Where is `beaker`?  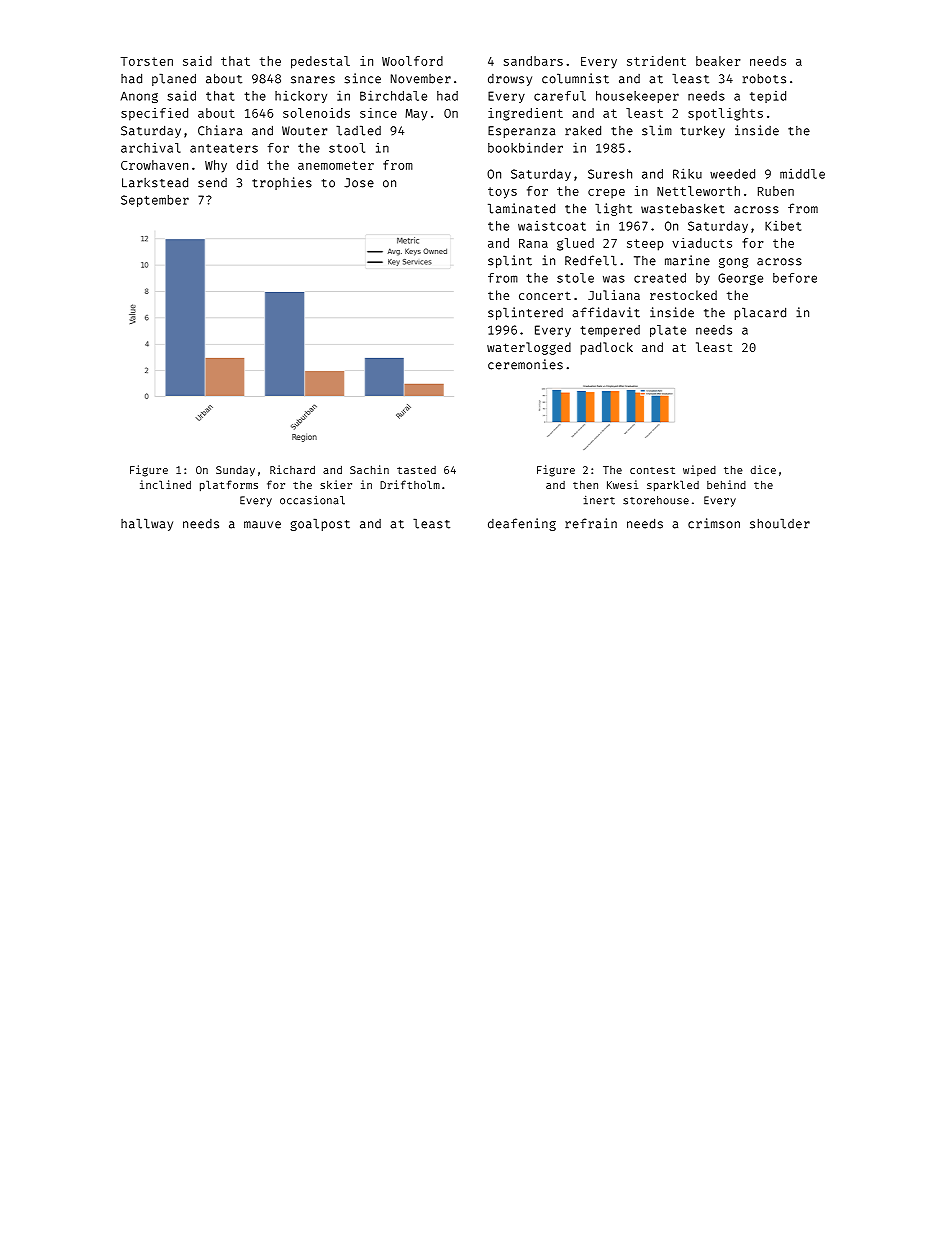
beaker is located at coordinates (718, 61).
